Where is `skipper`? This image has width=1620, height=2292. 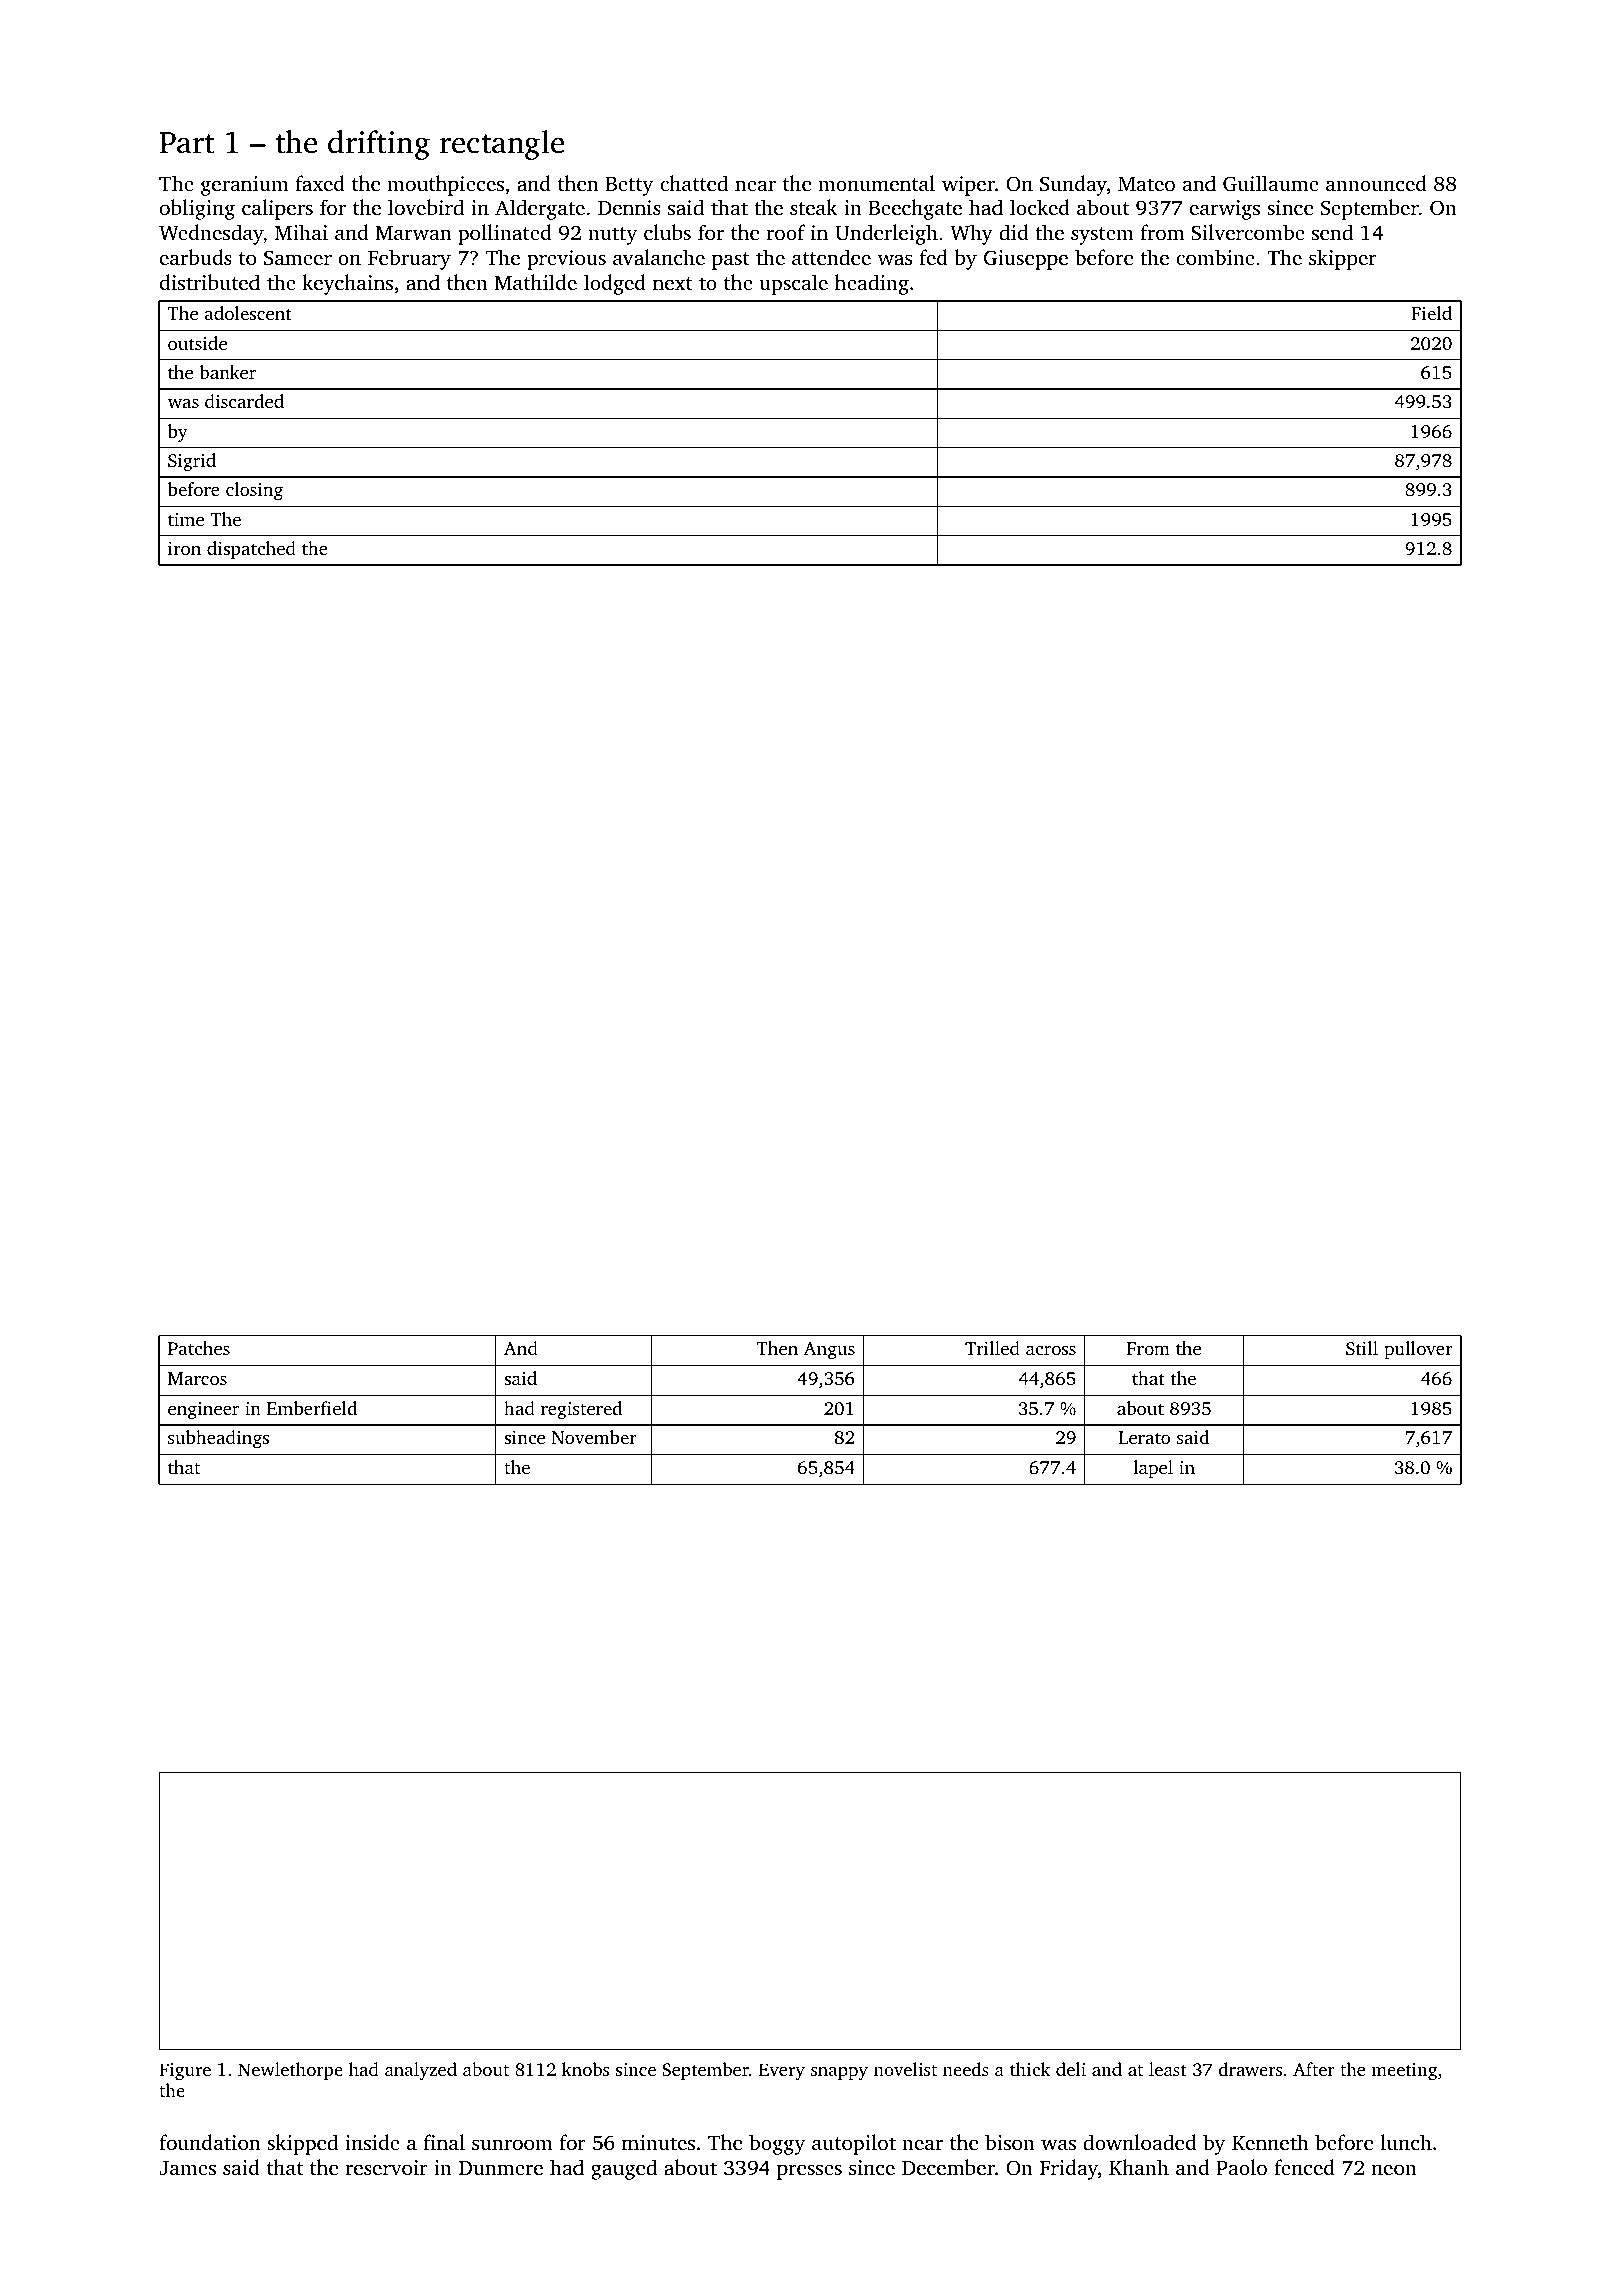 skipper is located at coordinates (1343, 259).
